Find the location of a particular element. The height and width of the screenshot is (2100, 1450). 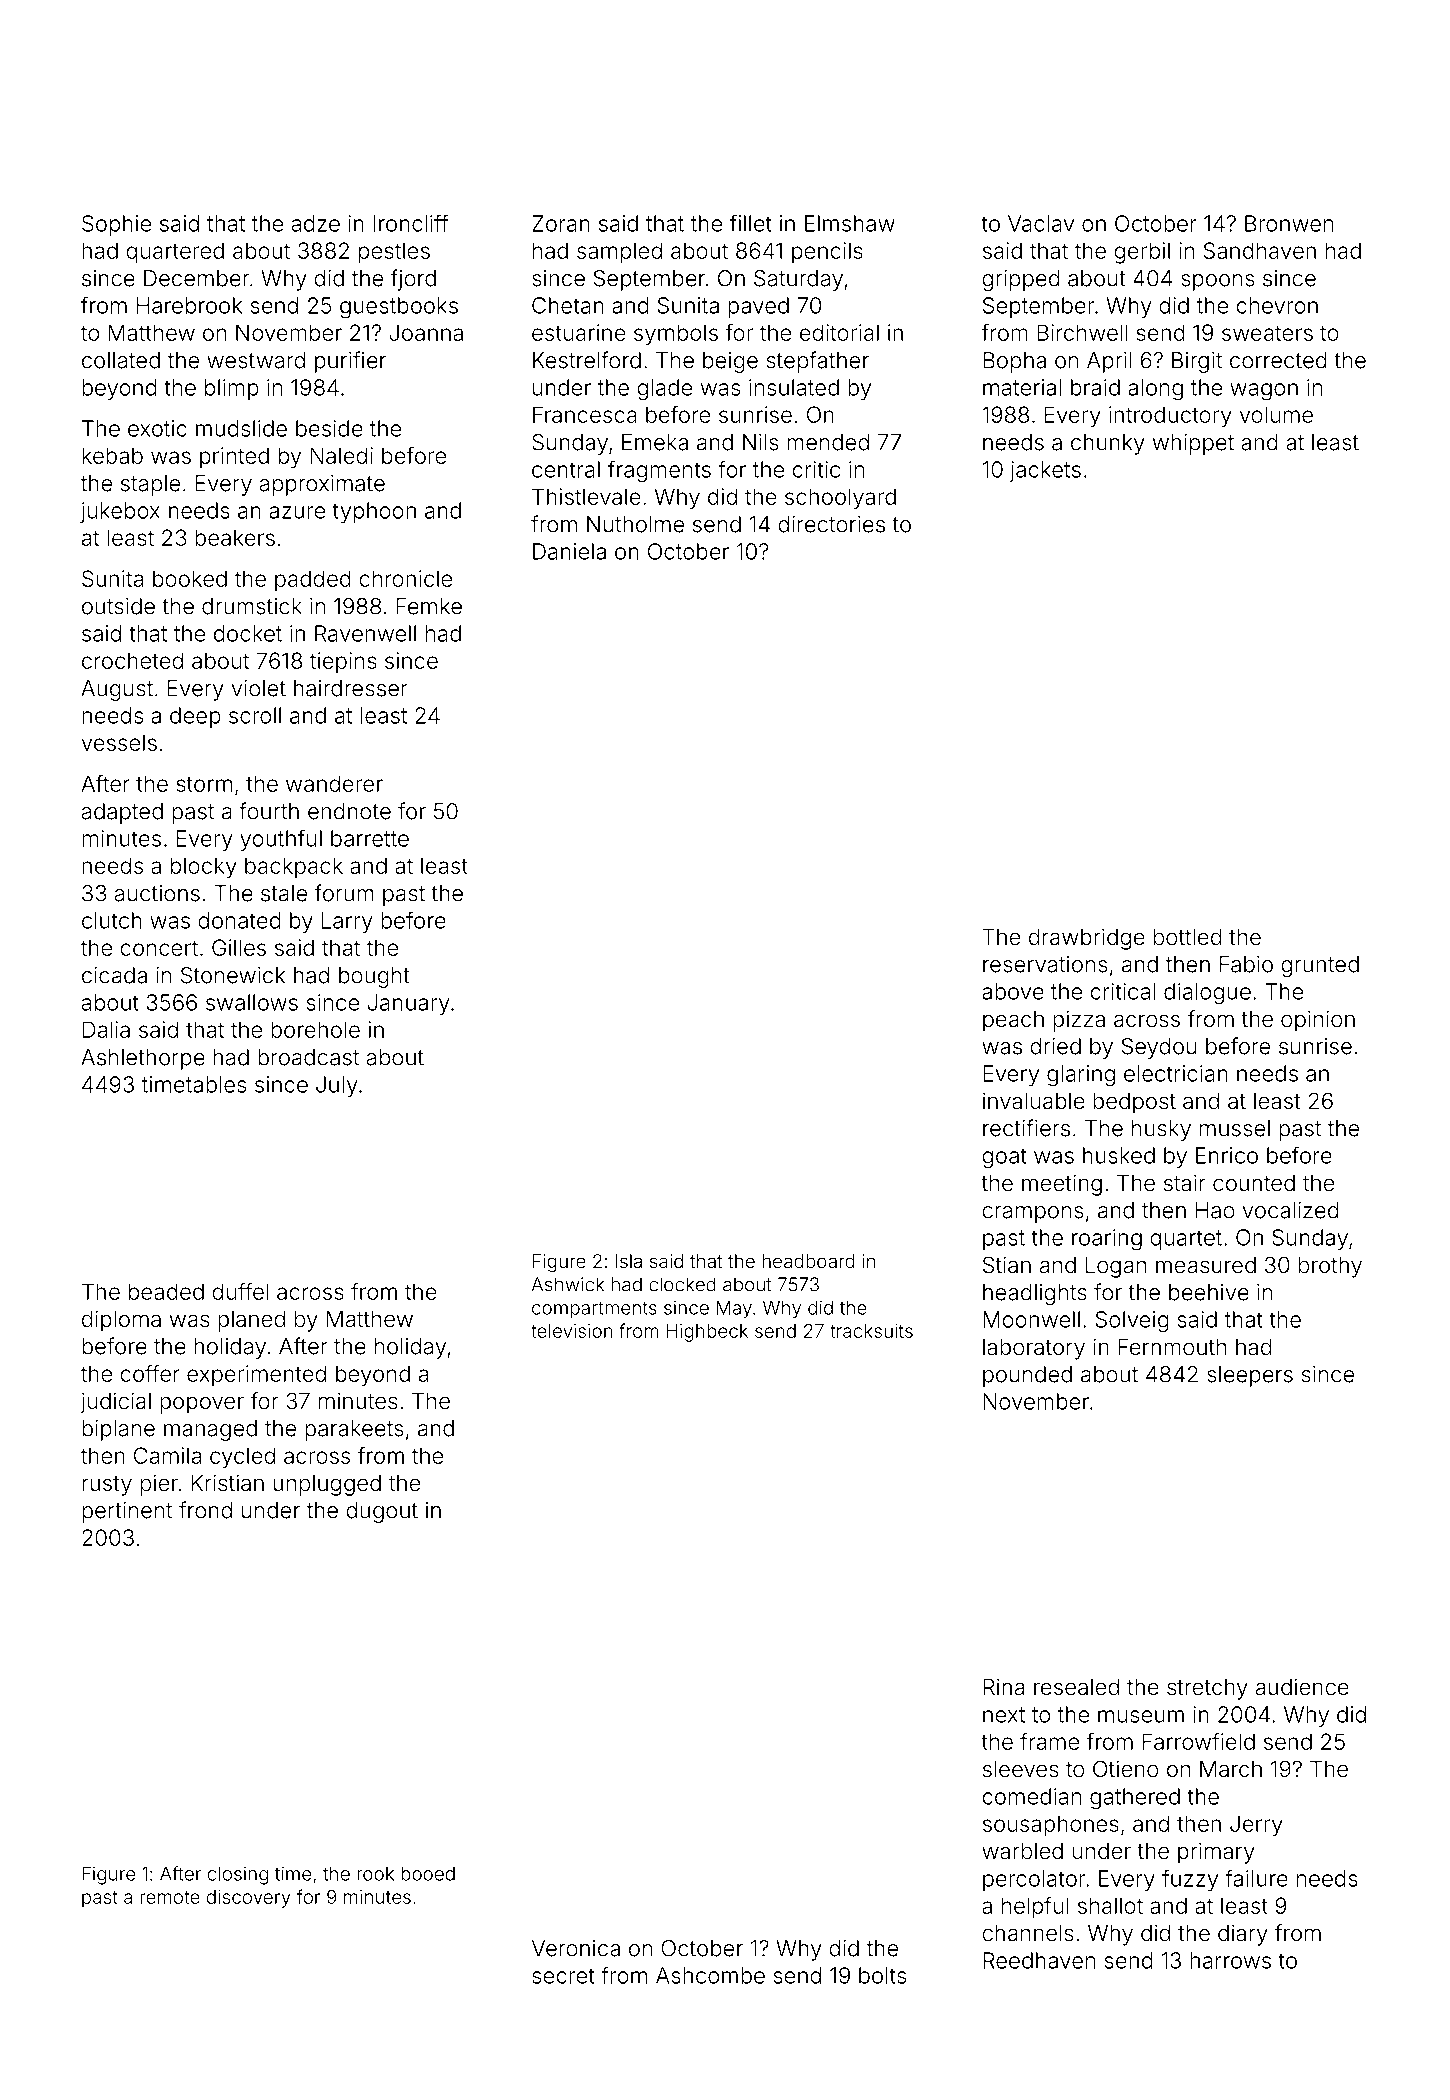

booed is located at coordinates (428, 1874).
